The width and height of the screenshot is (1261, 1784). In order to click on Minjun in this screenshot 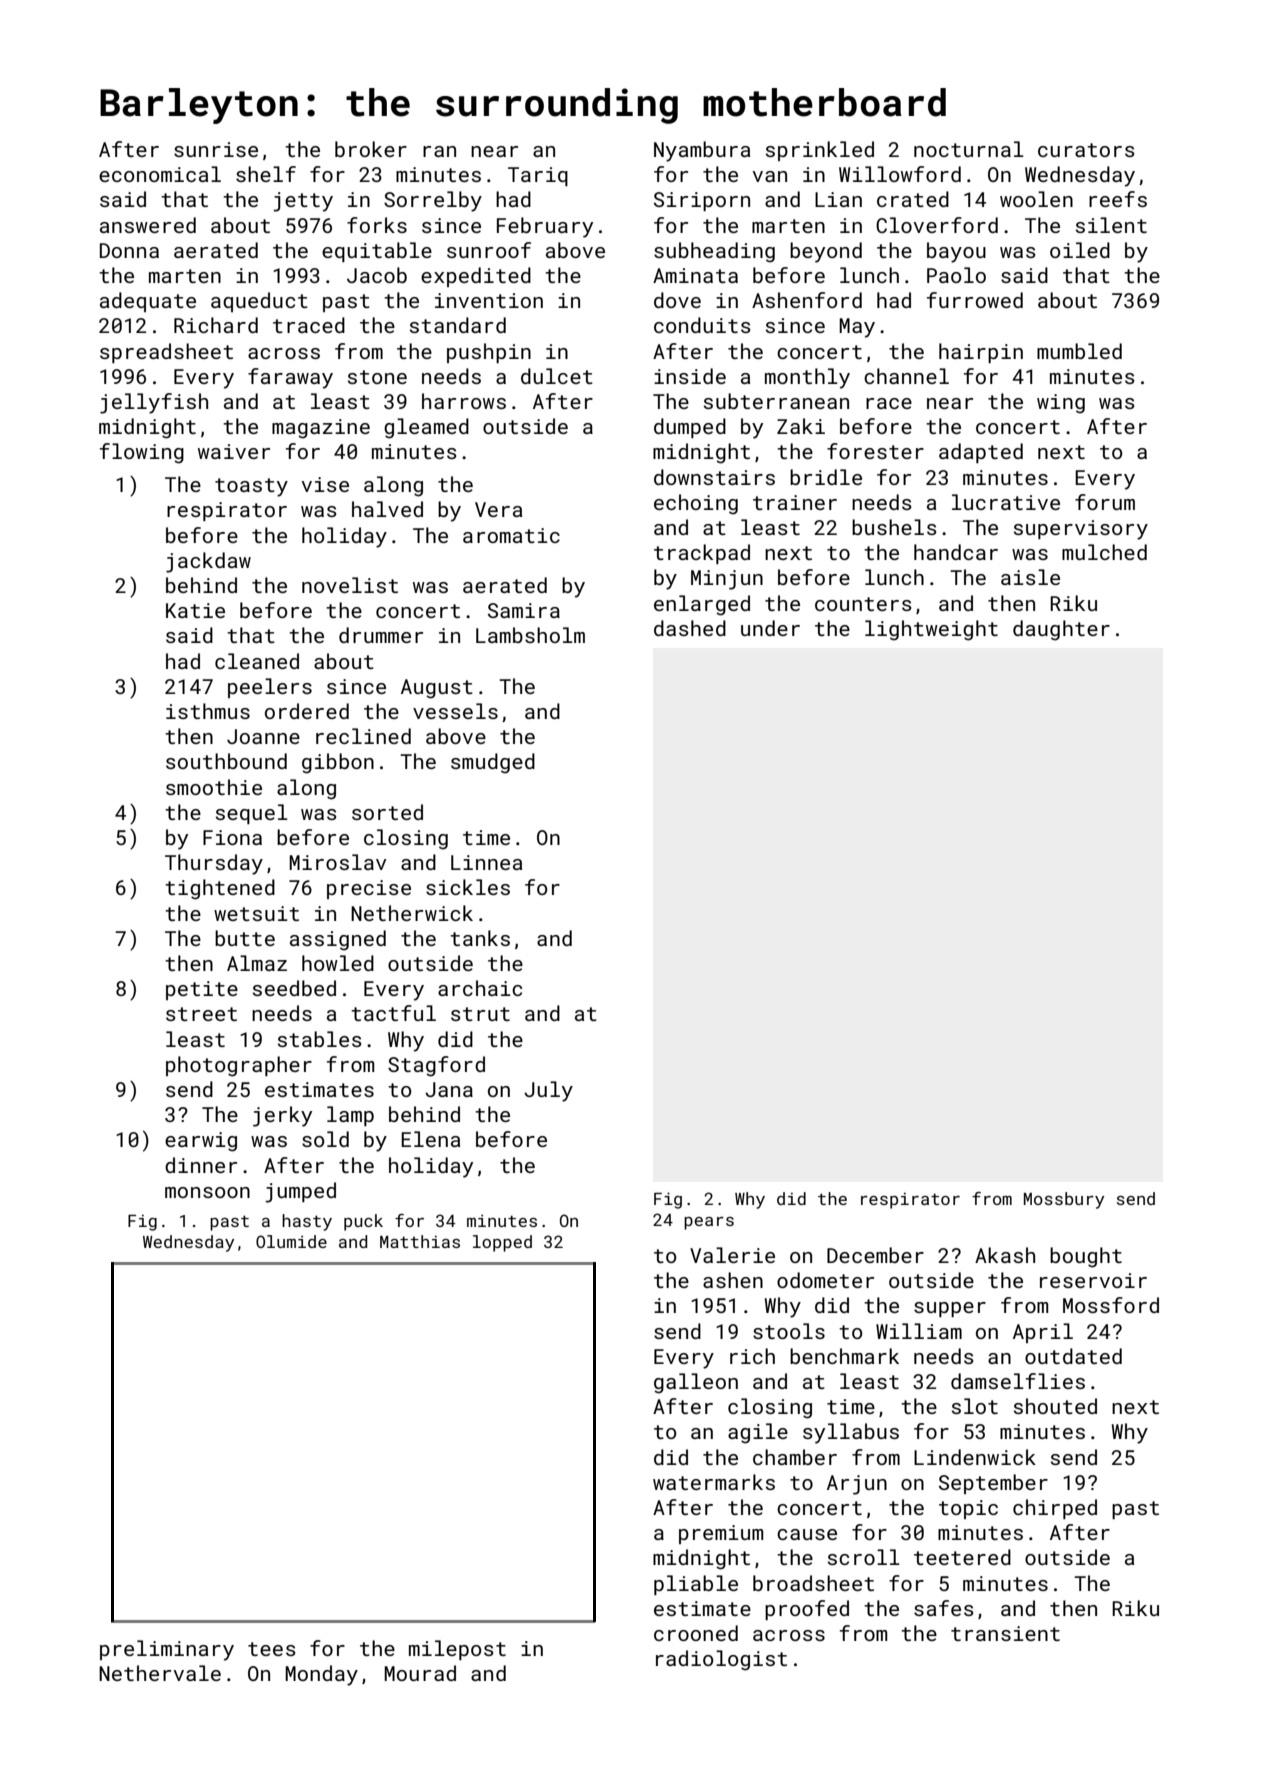, I will do `click(727, 580)`.
